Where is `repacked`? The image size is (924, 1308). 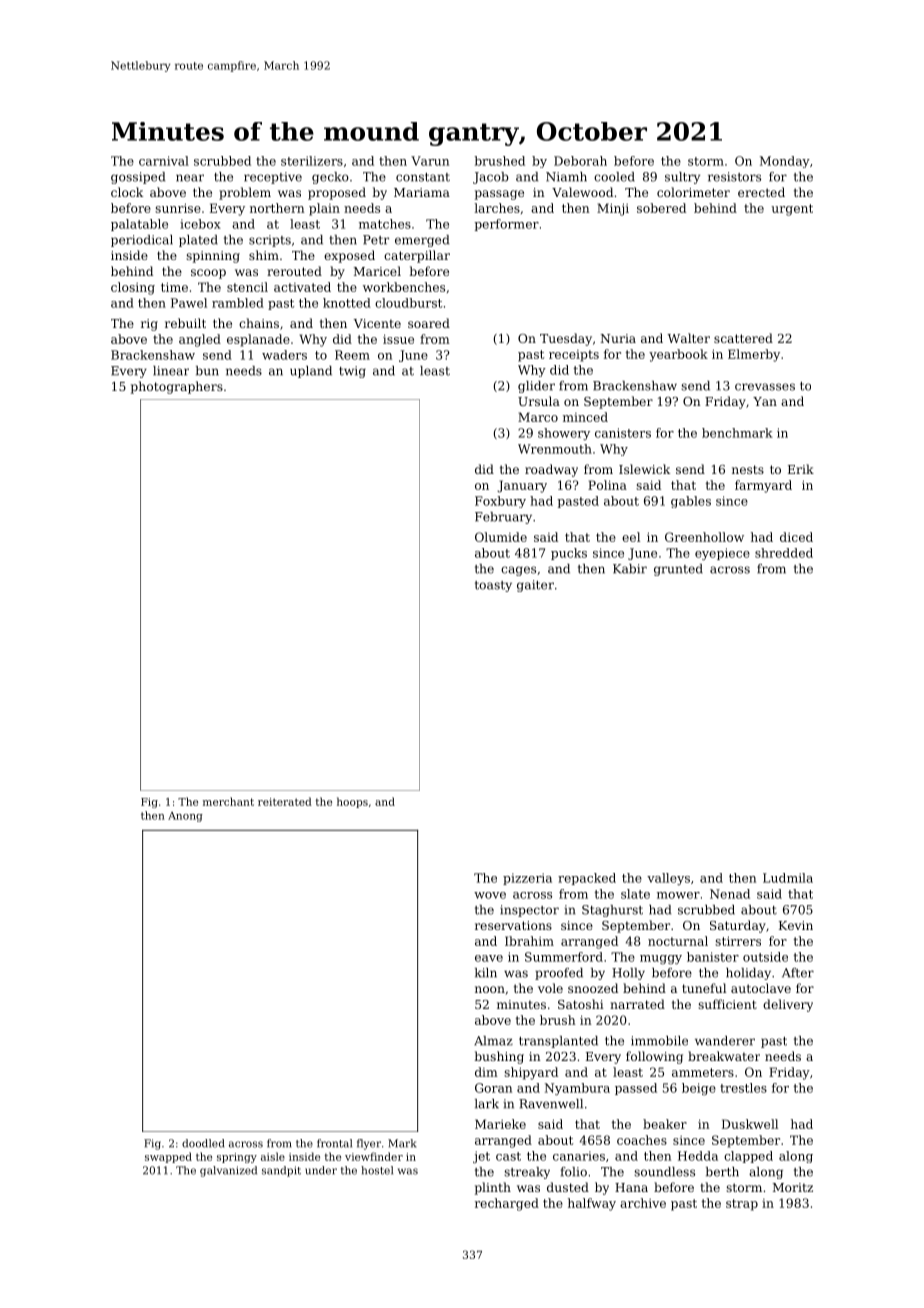
repacked is located at coordinates (587, 879).
